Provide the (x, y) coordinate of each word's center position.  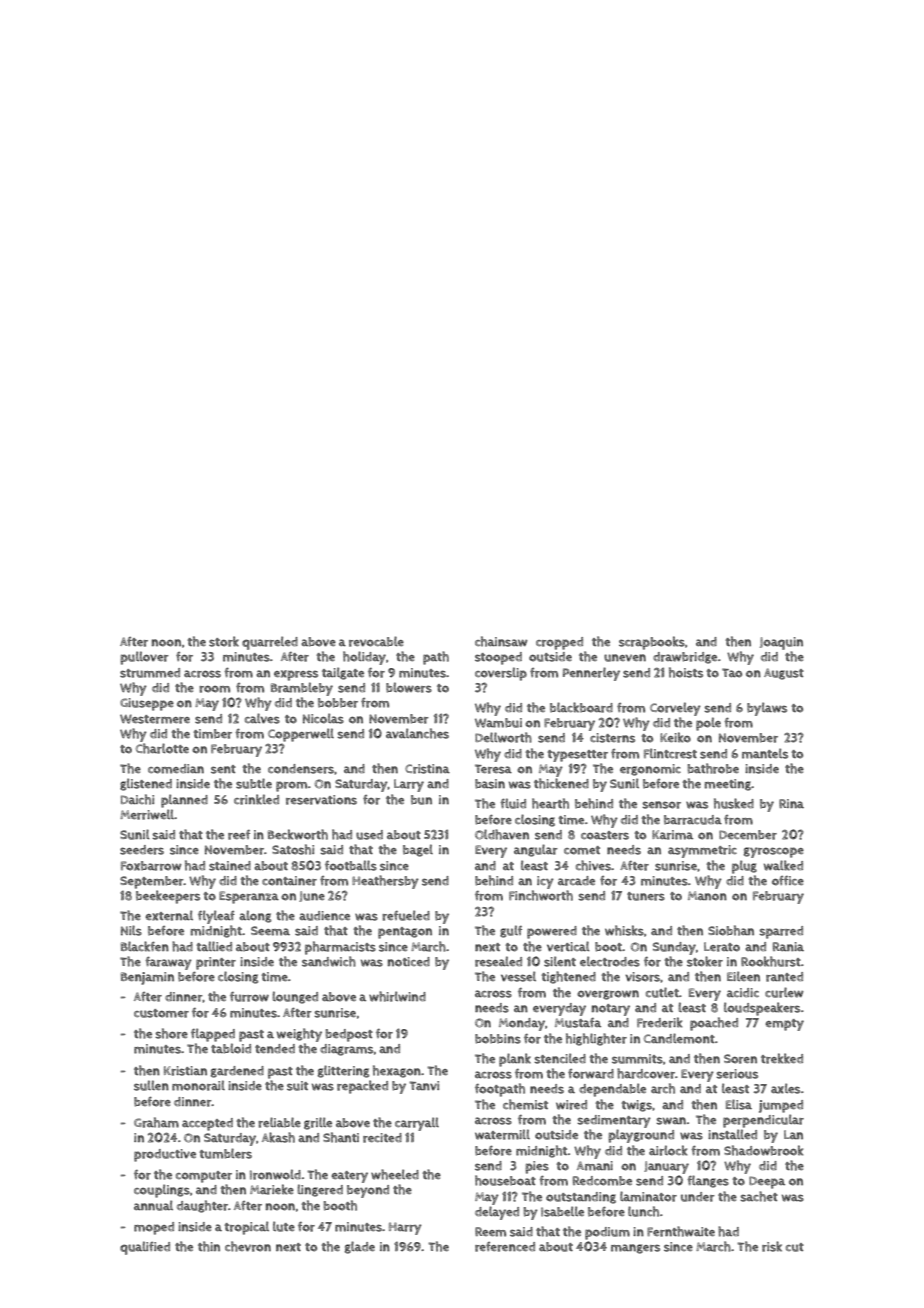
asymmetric (702, 851)
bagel (418, 850)
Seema (270, 931)
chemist (525, 1104)
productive (165, 1155)
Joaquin (781, 643)
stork (224, 641)
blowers (409, 687)
